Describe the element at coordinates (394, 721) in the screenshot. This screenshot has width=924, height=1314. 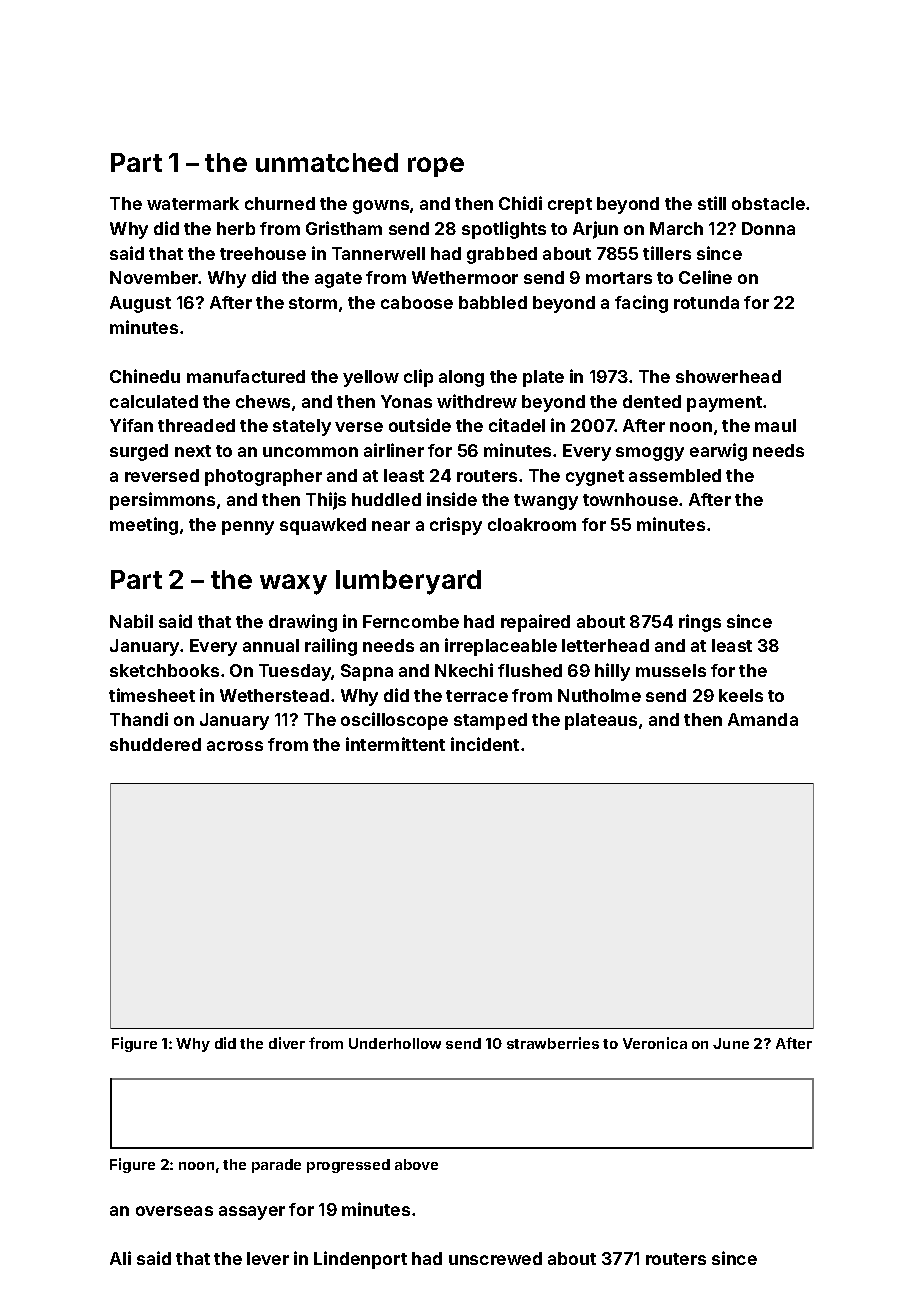
I see `oscilloscope` at that location.
